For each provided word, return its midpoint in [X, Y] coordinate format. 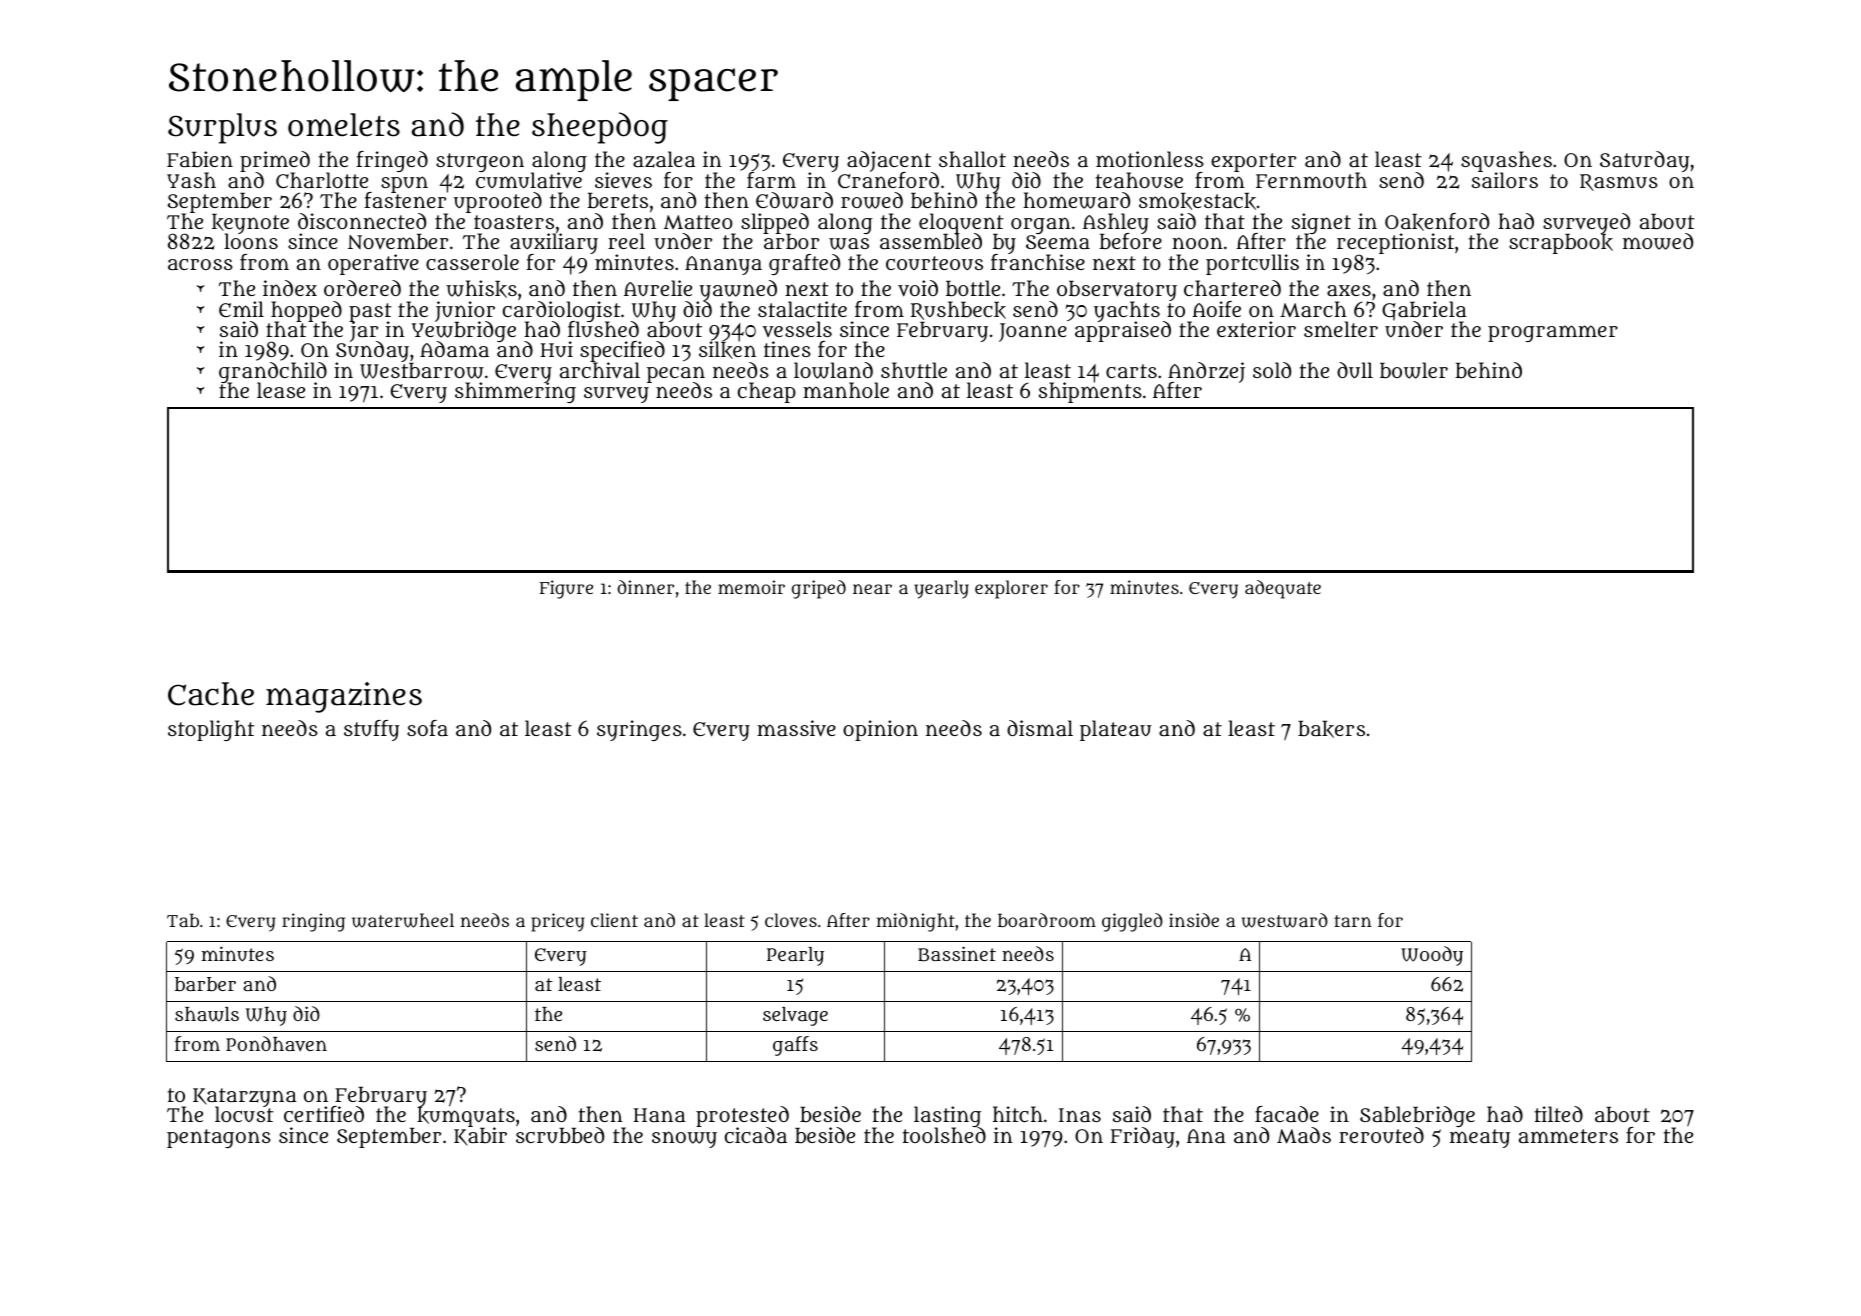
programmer [1553, 333]
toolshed [944, 1135]
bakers [1331, 729]
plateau [1116, 730]
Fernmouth [1311, 180]
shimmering [515, 393]
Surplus [222, 128]
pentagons [219, 1138]
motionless [1150, 159]
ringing [313, 922]
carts [1131, 371]
